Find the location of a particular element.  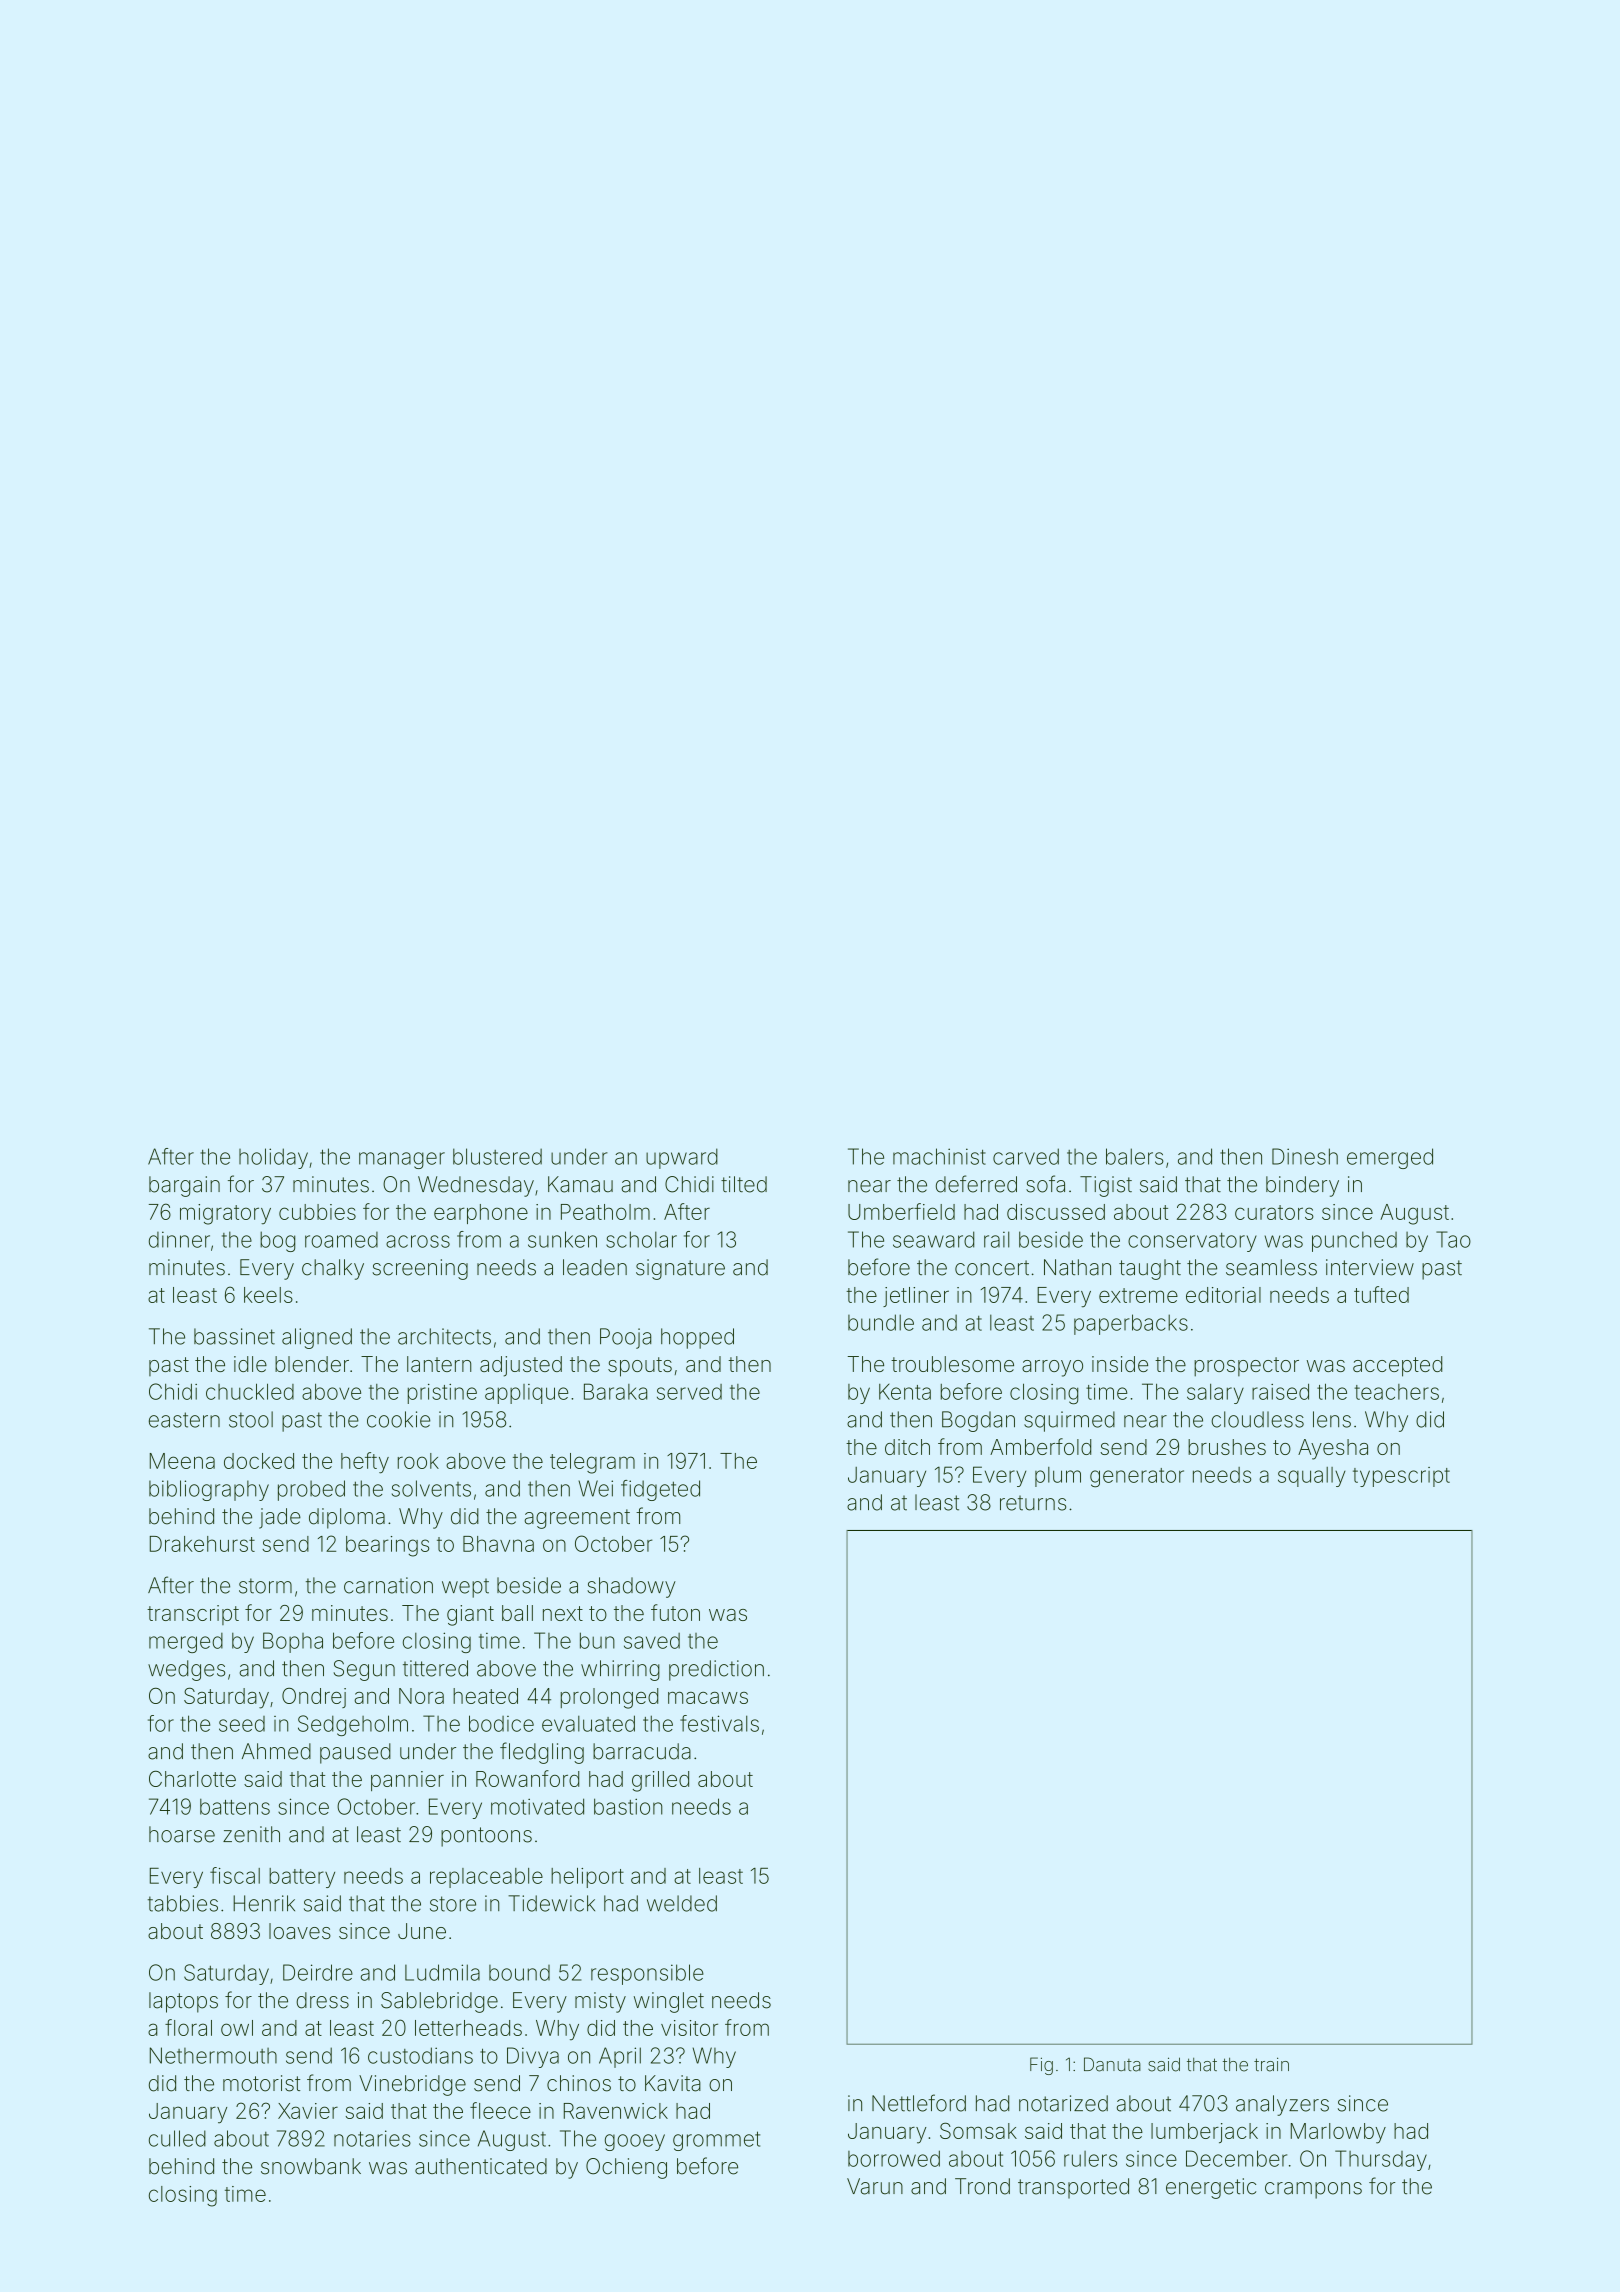

train is located at coordinates (1271, 2064).
